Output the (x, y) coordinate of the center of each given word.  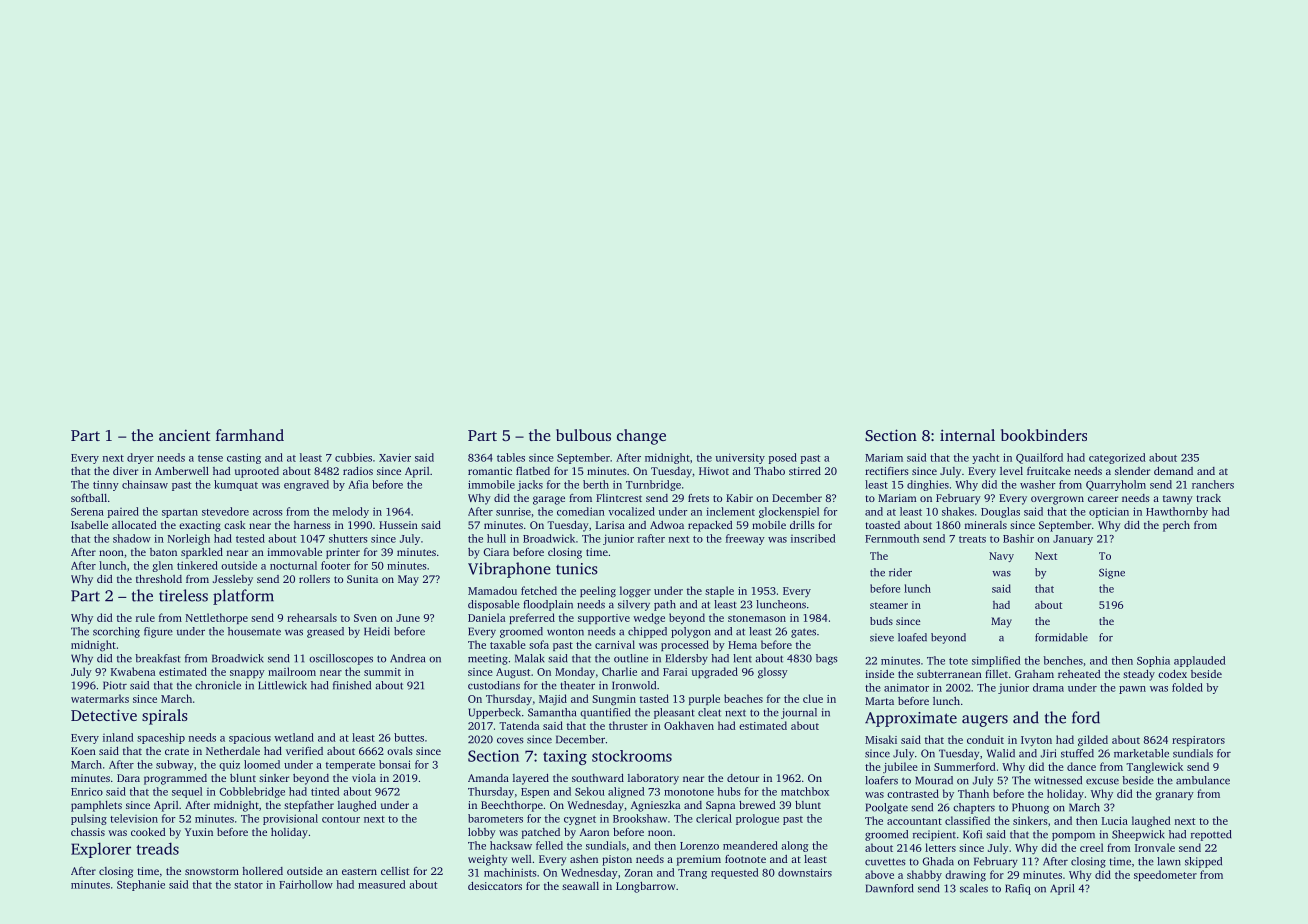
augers (985, 721)
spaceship (161, 738)
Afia (358, 484)
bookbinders (1044, 435)
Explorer (101, 850)
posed (783, 458)
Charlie (619, 671)
